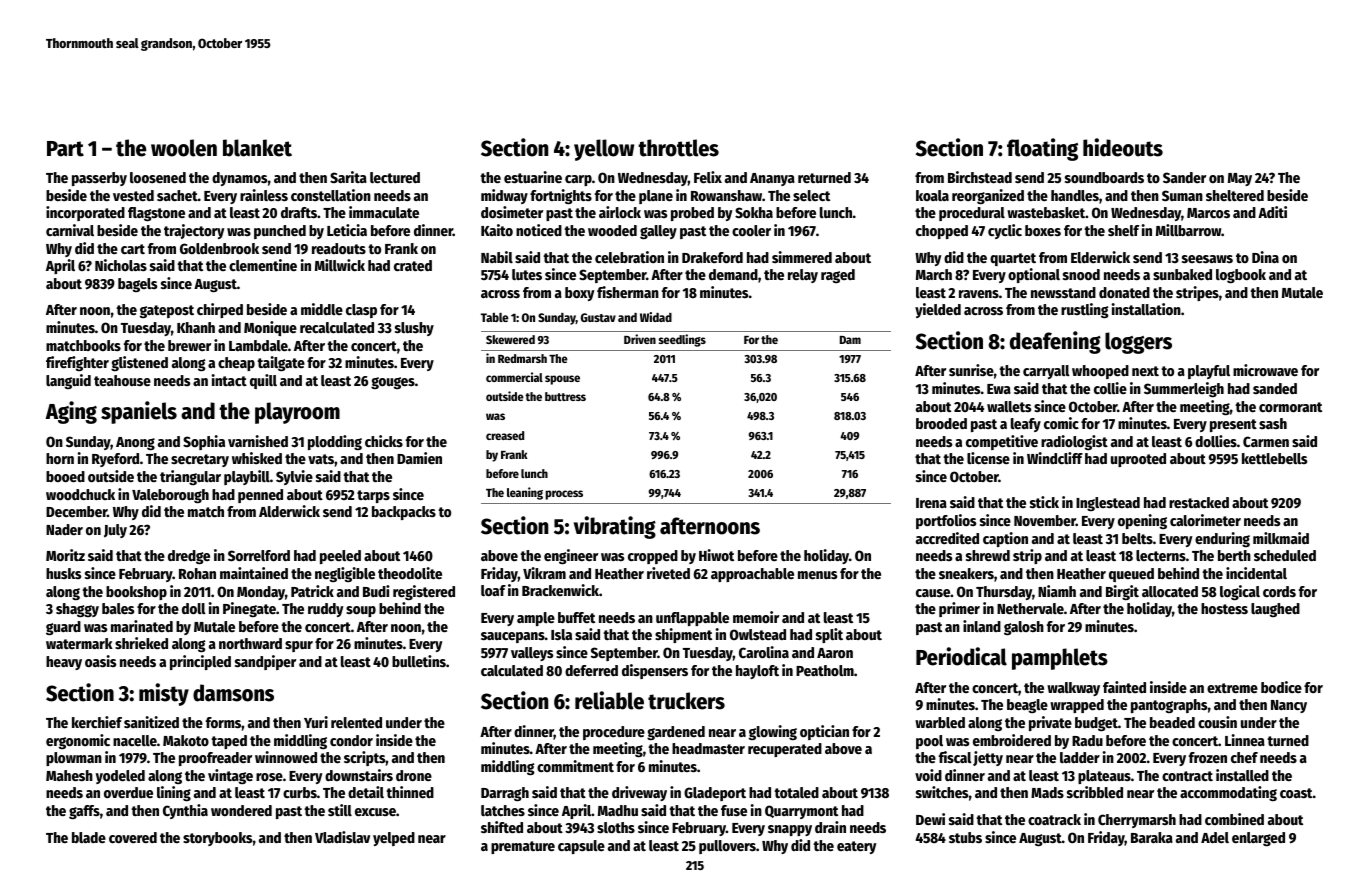 This screenshot has width=1372, height=887. I want to click on jetty, so click(988, 758).
